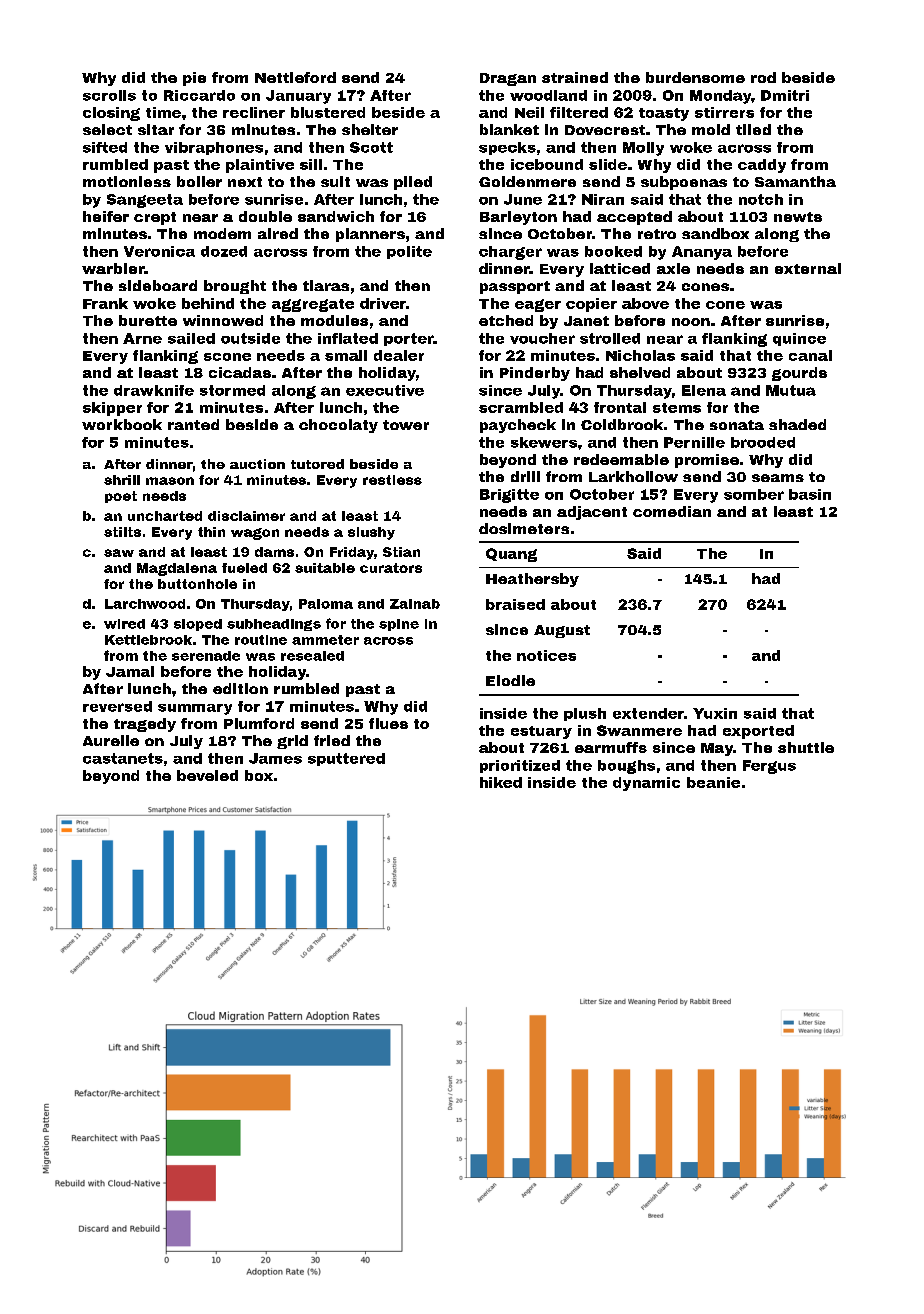 The image size is (924, 1314). What do you see at coordinates (232, 390) in the screenshot?
I see `stormed` at bounding box center [232, 390].
